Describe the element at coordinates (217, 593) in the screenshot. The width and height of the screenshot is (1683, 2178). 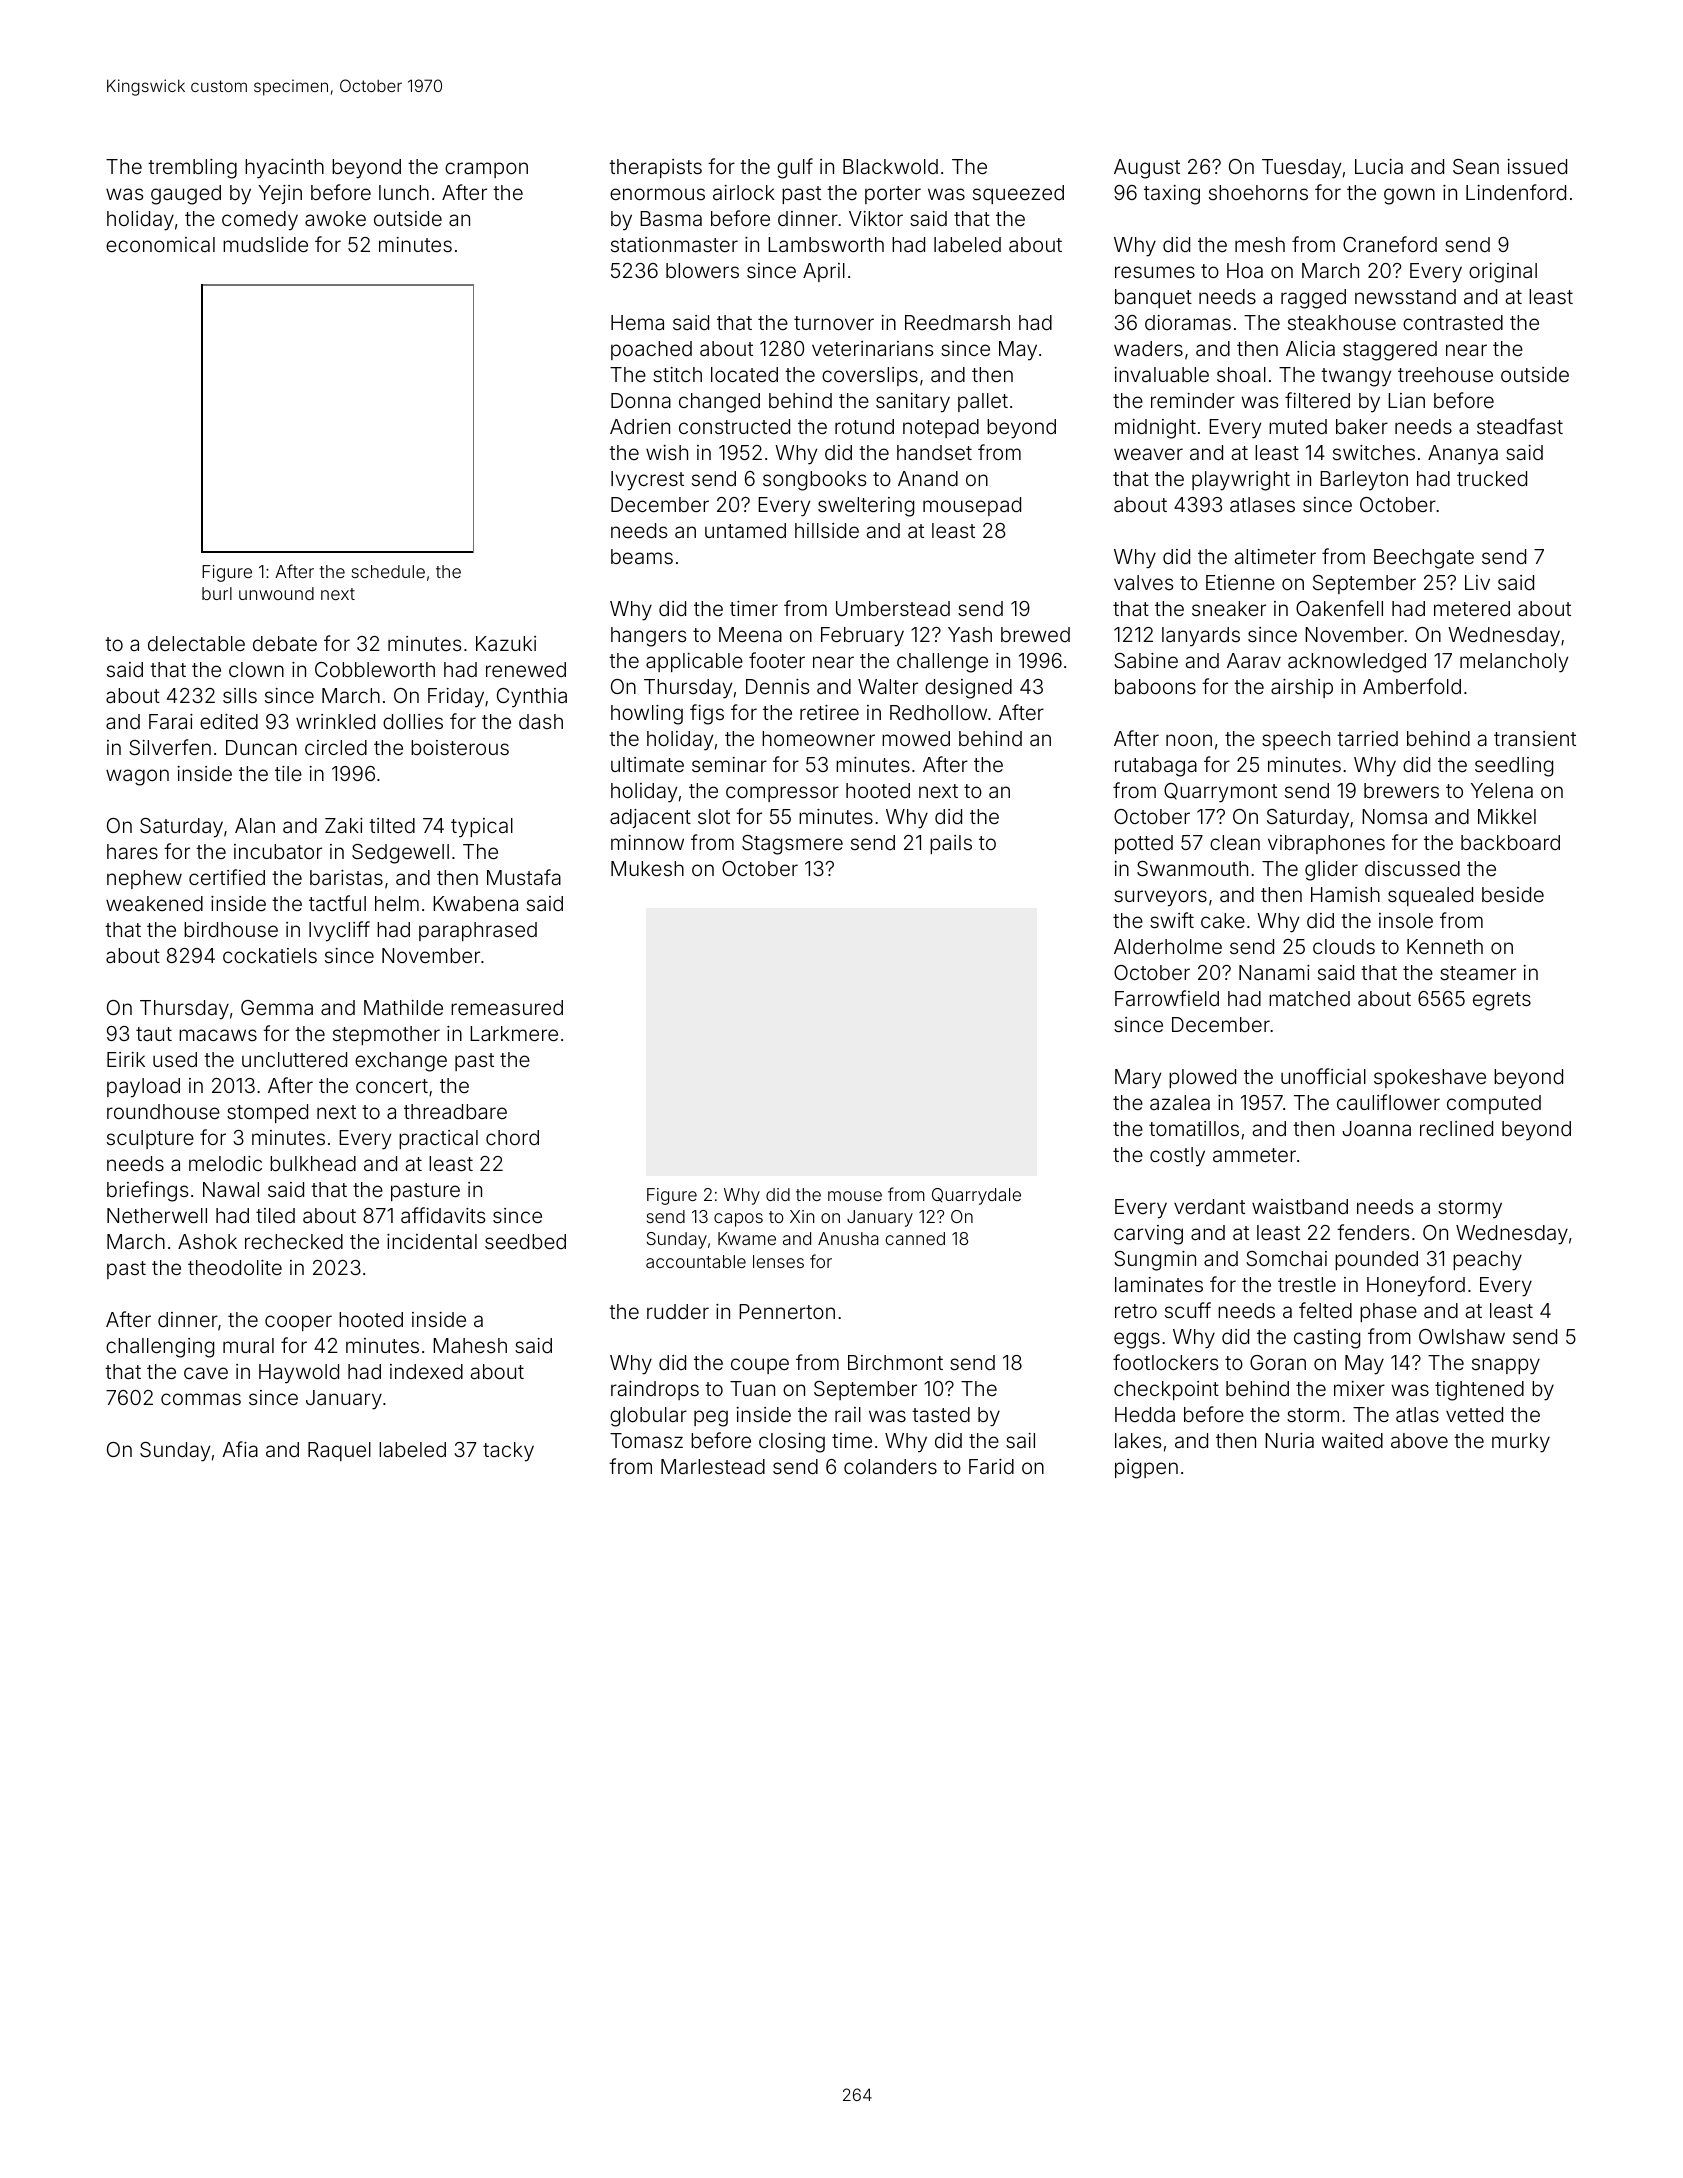
I see `burl` at that location.
